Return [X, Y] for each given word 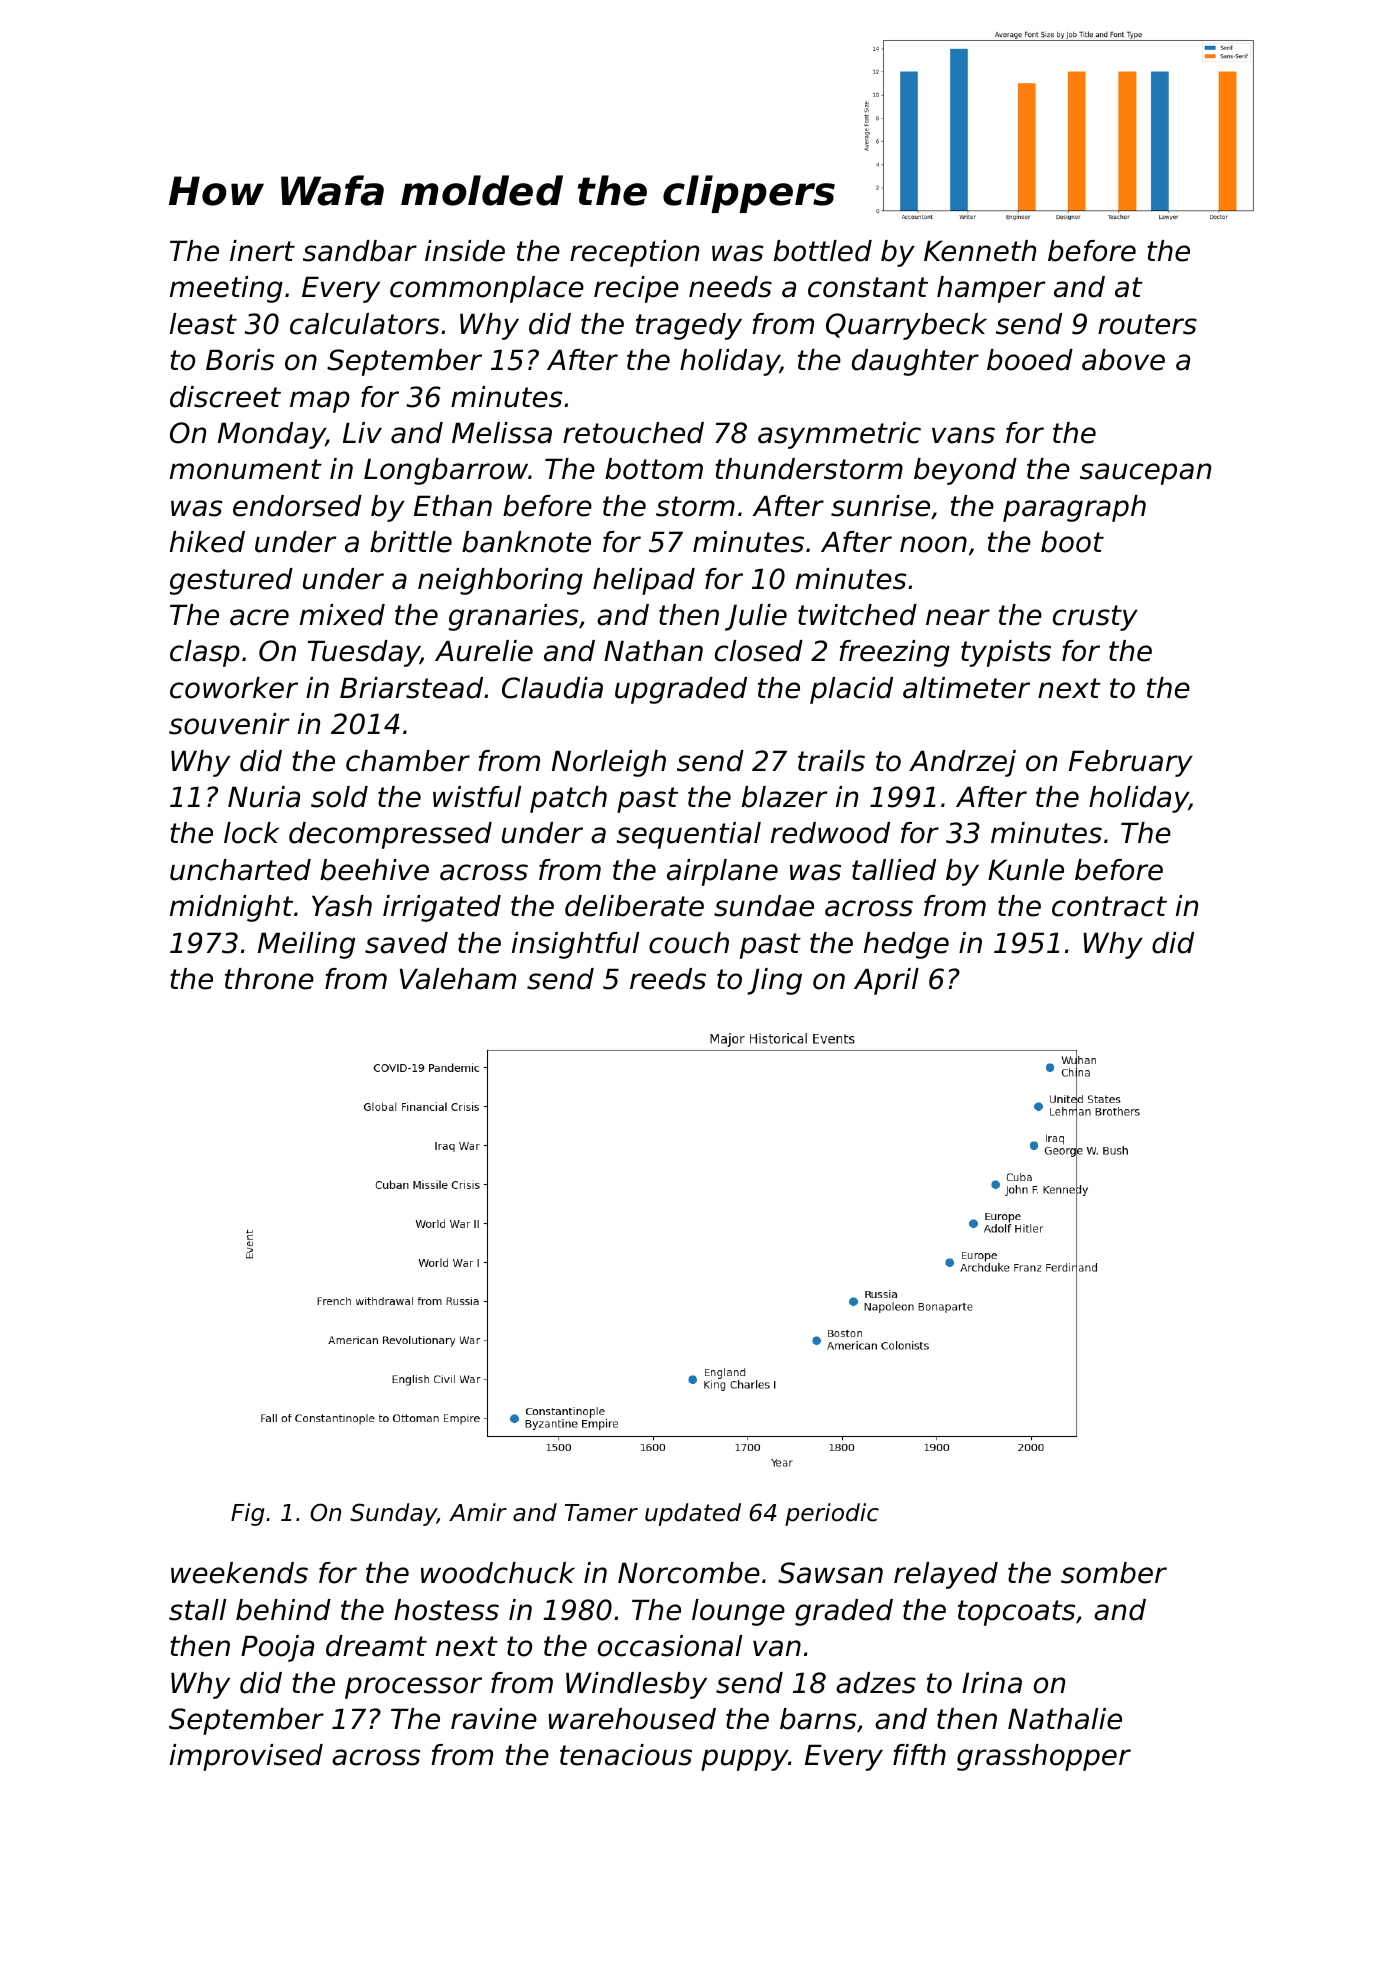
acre [259, 617]
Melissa [502, 433]
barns [818, 1719]
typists [1006, 653]
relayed [946, 1575]
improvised [246, 1757]
